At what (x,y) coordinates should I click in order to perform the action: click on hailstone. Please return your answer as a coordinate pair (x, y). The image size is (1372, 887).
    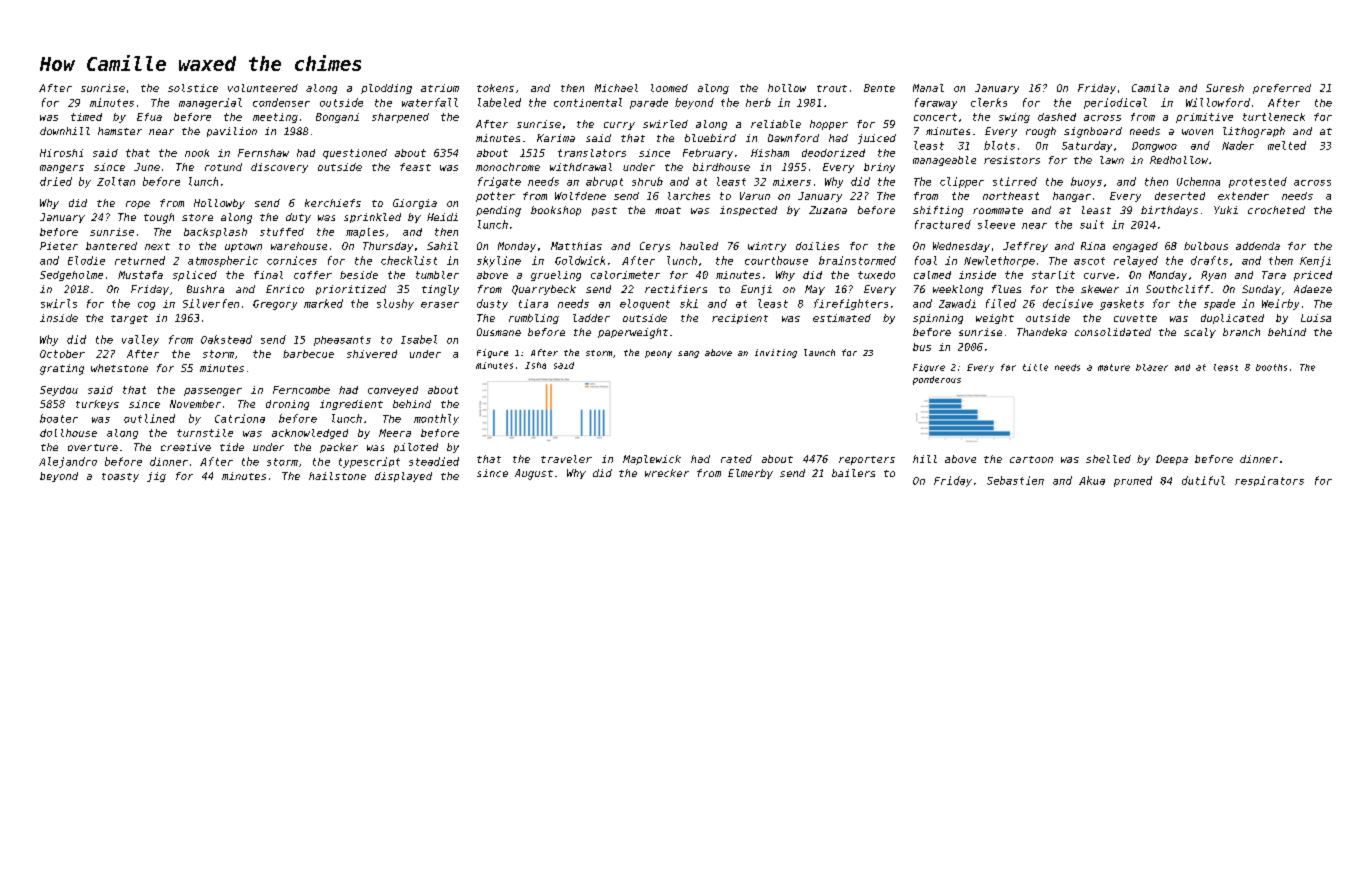
    Looking at the image, I should click on (337, 476).
